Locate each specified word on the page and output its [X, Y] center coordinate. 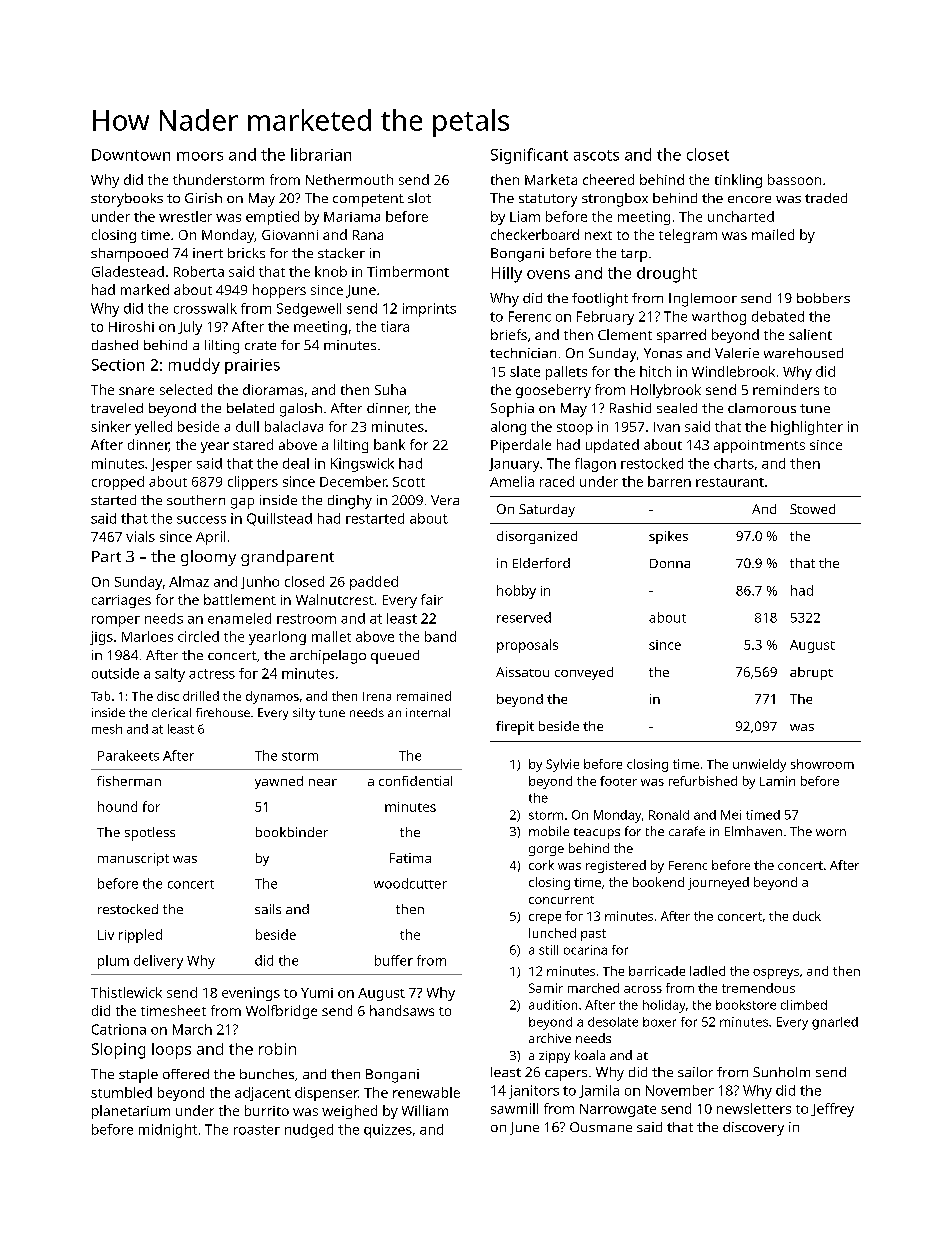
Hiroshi [131, 326]
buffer [394, 960]
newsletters [754, 1108]
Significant [529, 156]
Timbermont [408, 271]
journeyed [718, 883]
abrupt [811, 673]
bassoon [794, 179]
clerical [171, 712]
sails [268, 909]
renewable [426, 1092]
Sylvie [562, 765]
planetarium [131, 1112]
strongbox [615, 200]
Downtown [131, 155]
